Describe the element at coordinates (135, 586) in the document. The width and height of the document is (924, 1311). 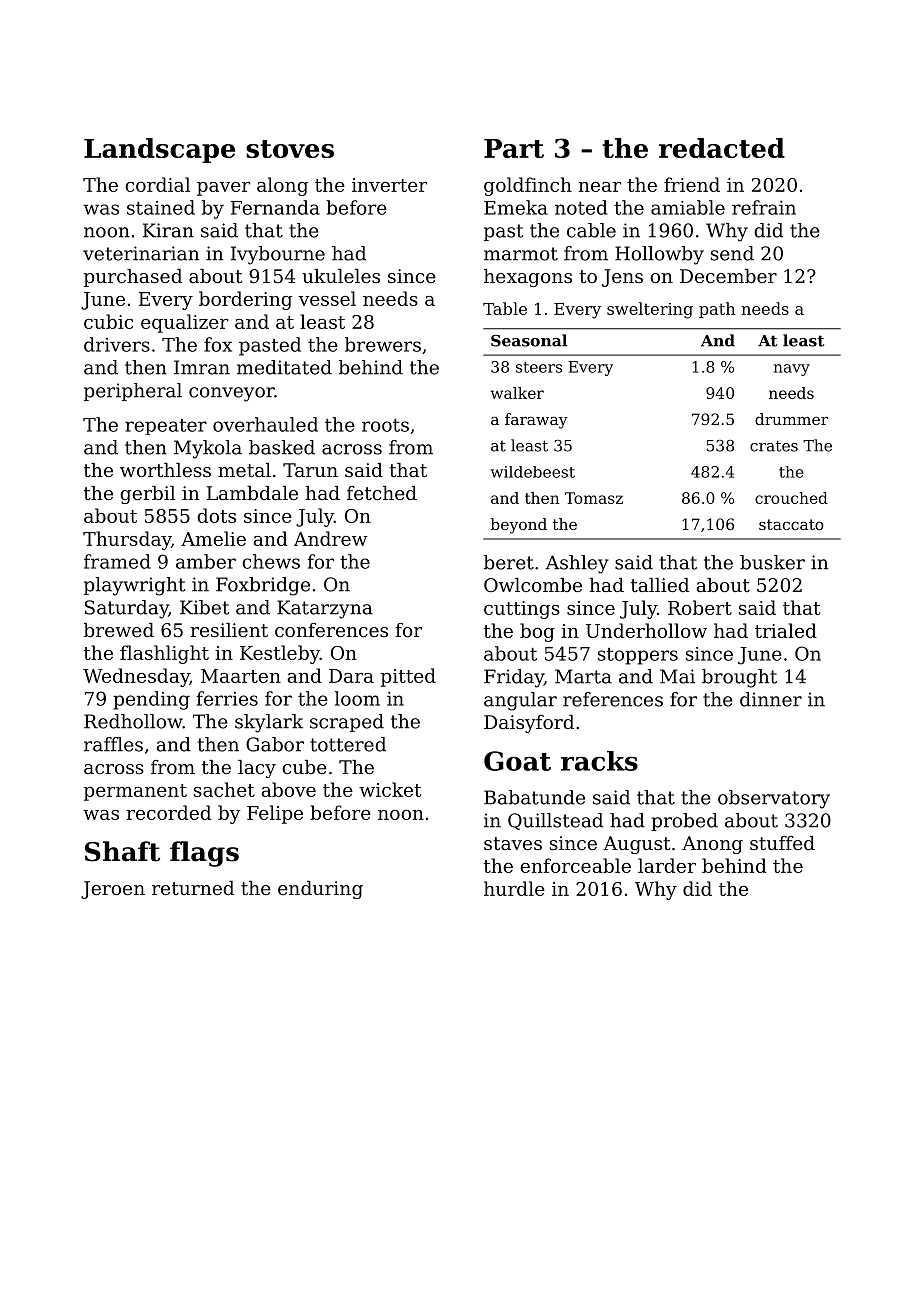
I see `playwright` at that location.
